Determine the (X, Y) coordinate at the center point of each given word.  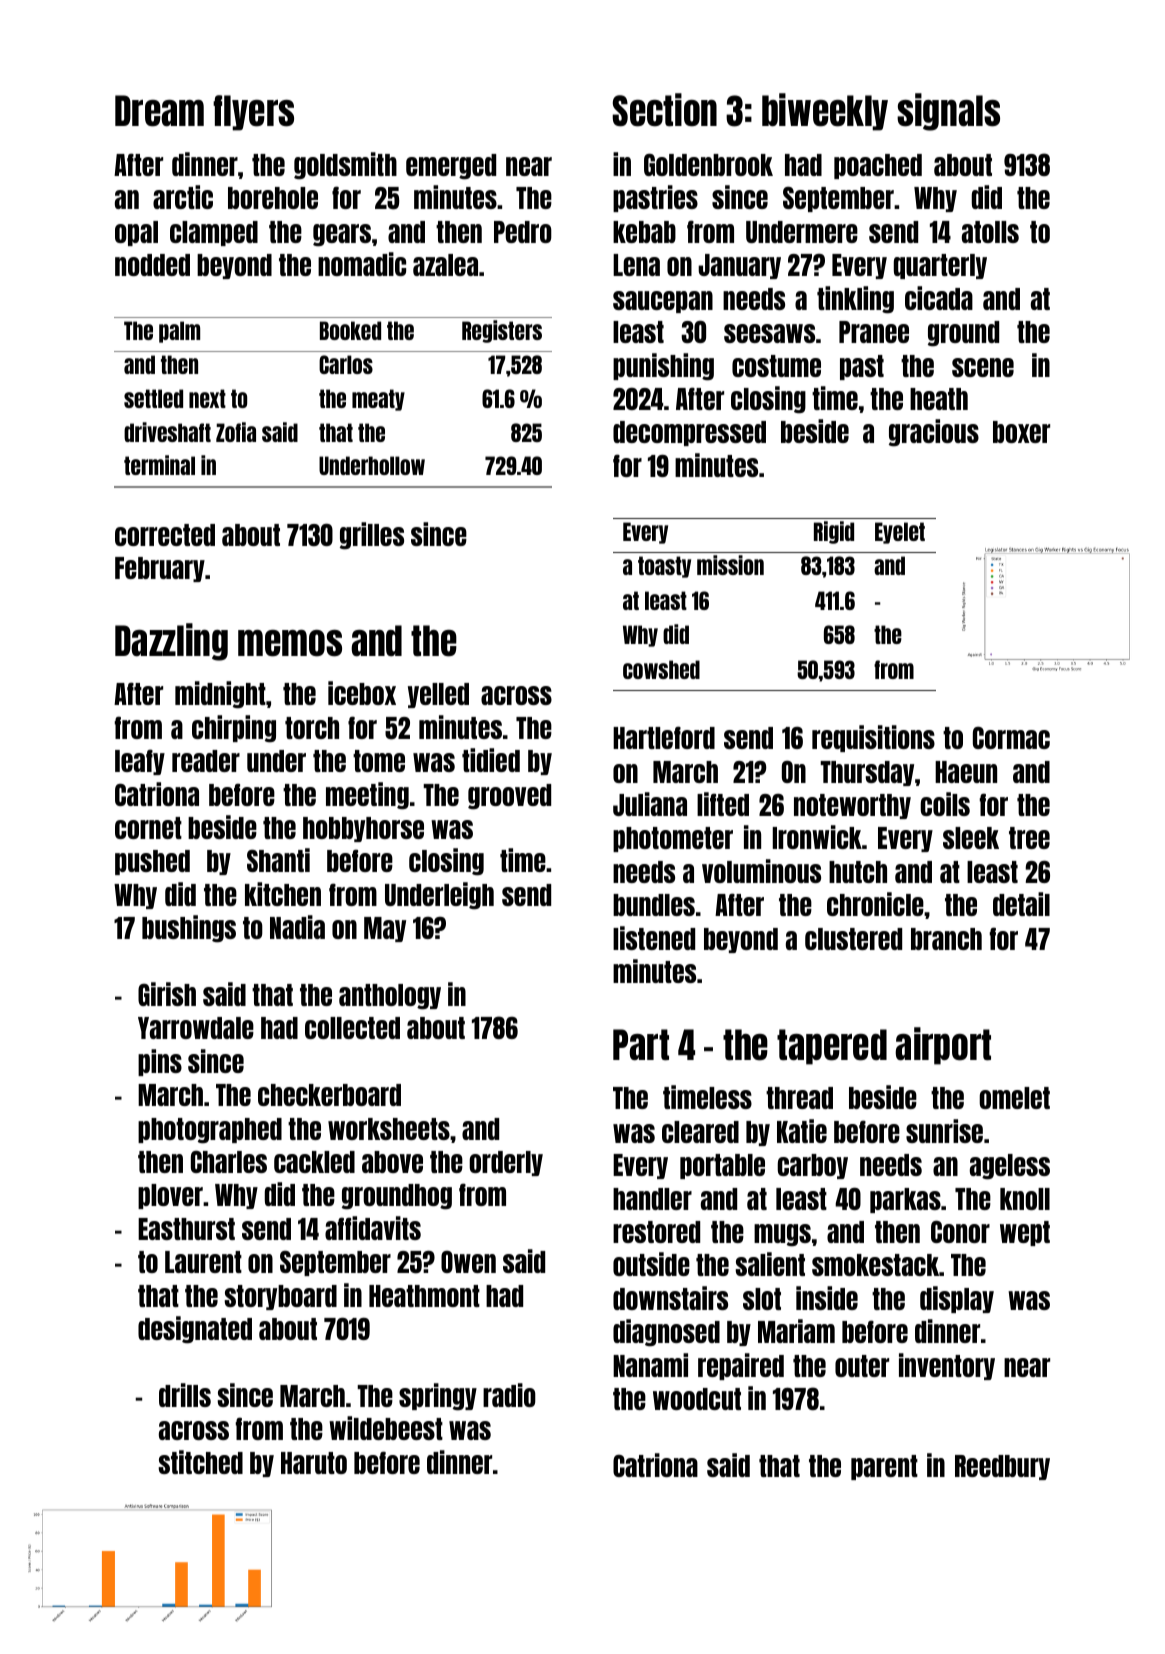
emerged (451, 167)
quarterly (940, 266)
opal (136, 233)
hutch (858, 872)
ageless (1010, 1167)
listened (654, 938)
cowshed (661, 669)
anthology (390, 997)
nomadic (362, 264)
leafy (140, 762)
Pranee (874, 332)
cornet (148, 828)
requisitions (873, 738)
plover (170, 1196)
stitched (201, 1462)
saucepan (663, 302)
